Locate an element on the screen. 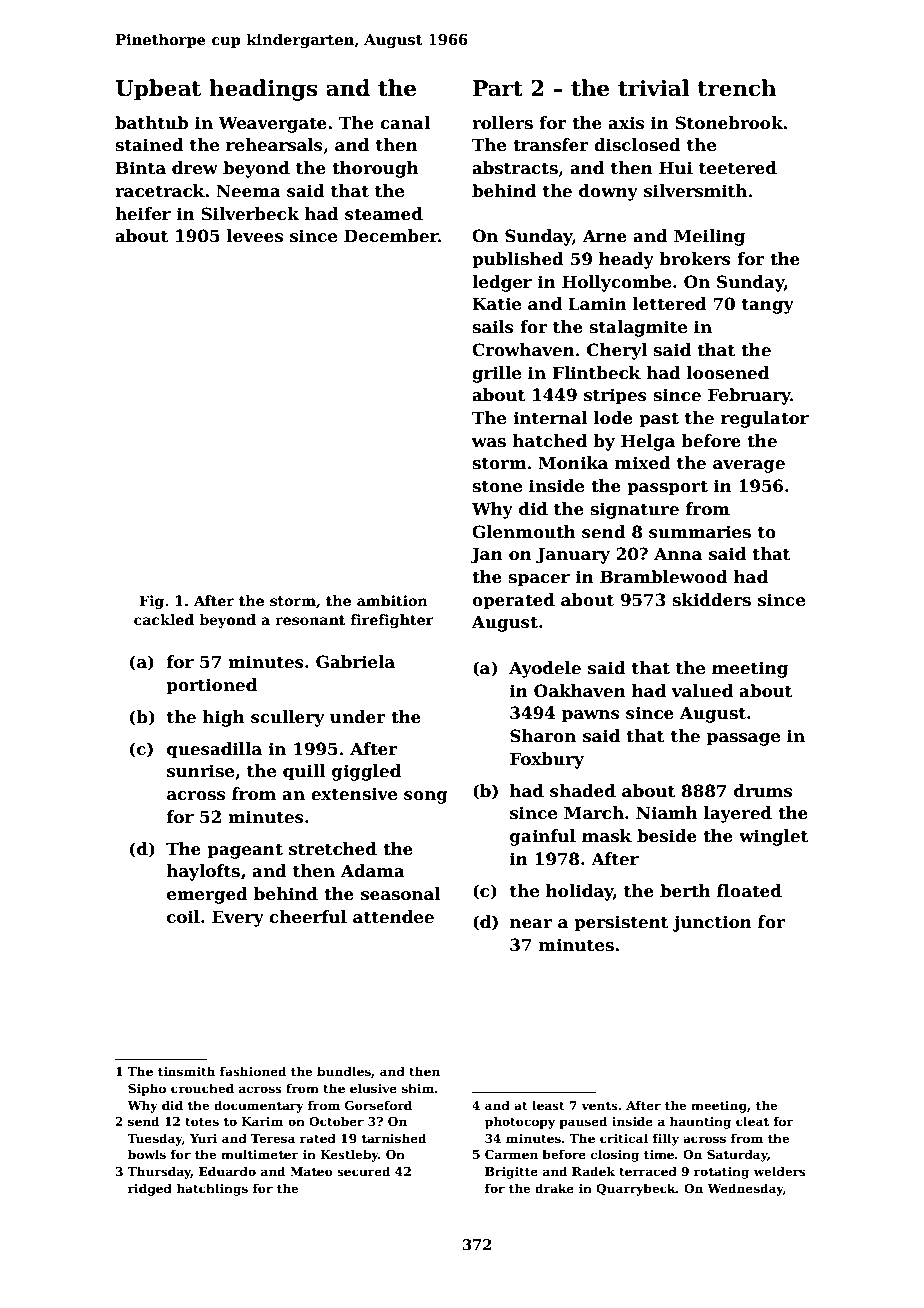 The image size is (924, 1308). filly is located at coordinates (666, 1139).
